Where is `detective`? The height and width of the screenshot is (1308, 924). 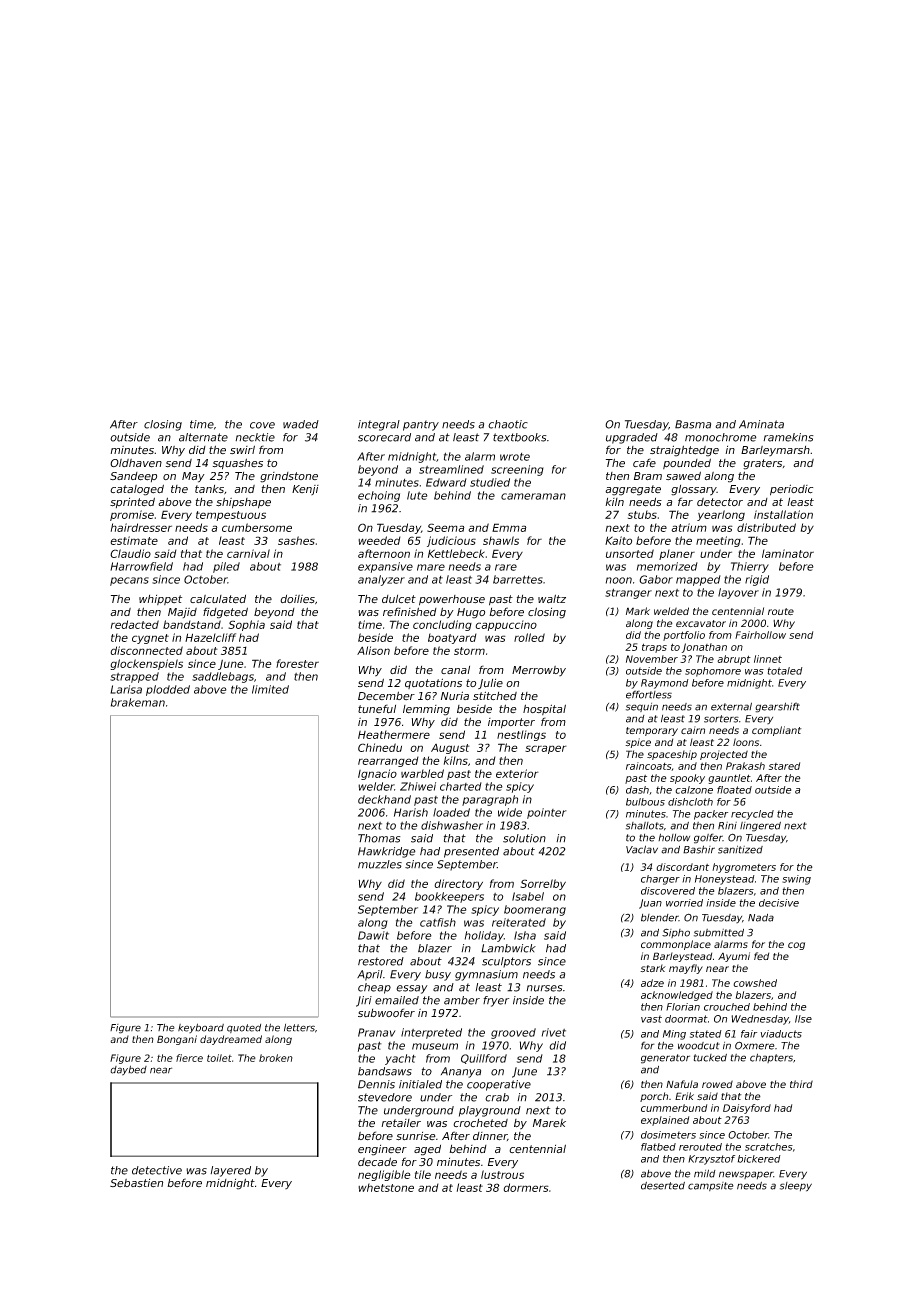
detective is located at coordinates (157, 1170).
